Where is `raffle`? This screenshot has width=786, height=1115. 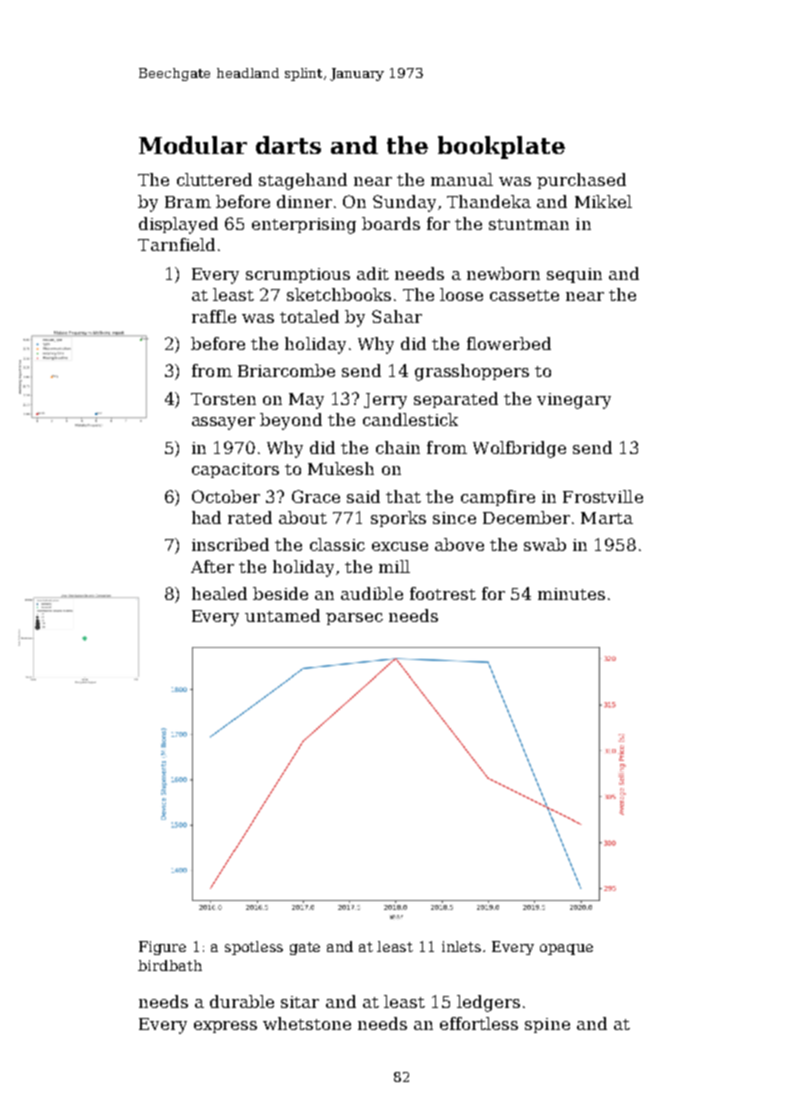
raffle is located at coordinates (214, 316).
